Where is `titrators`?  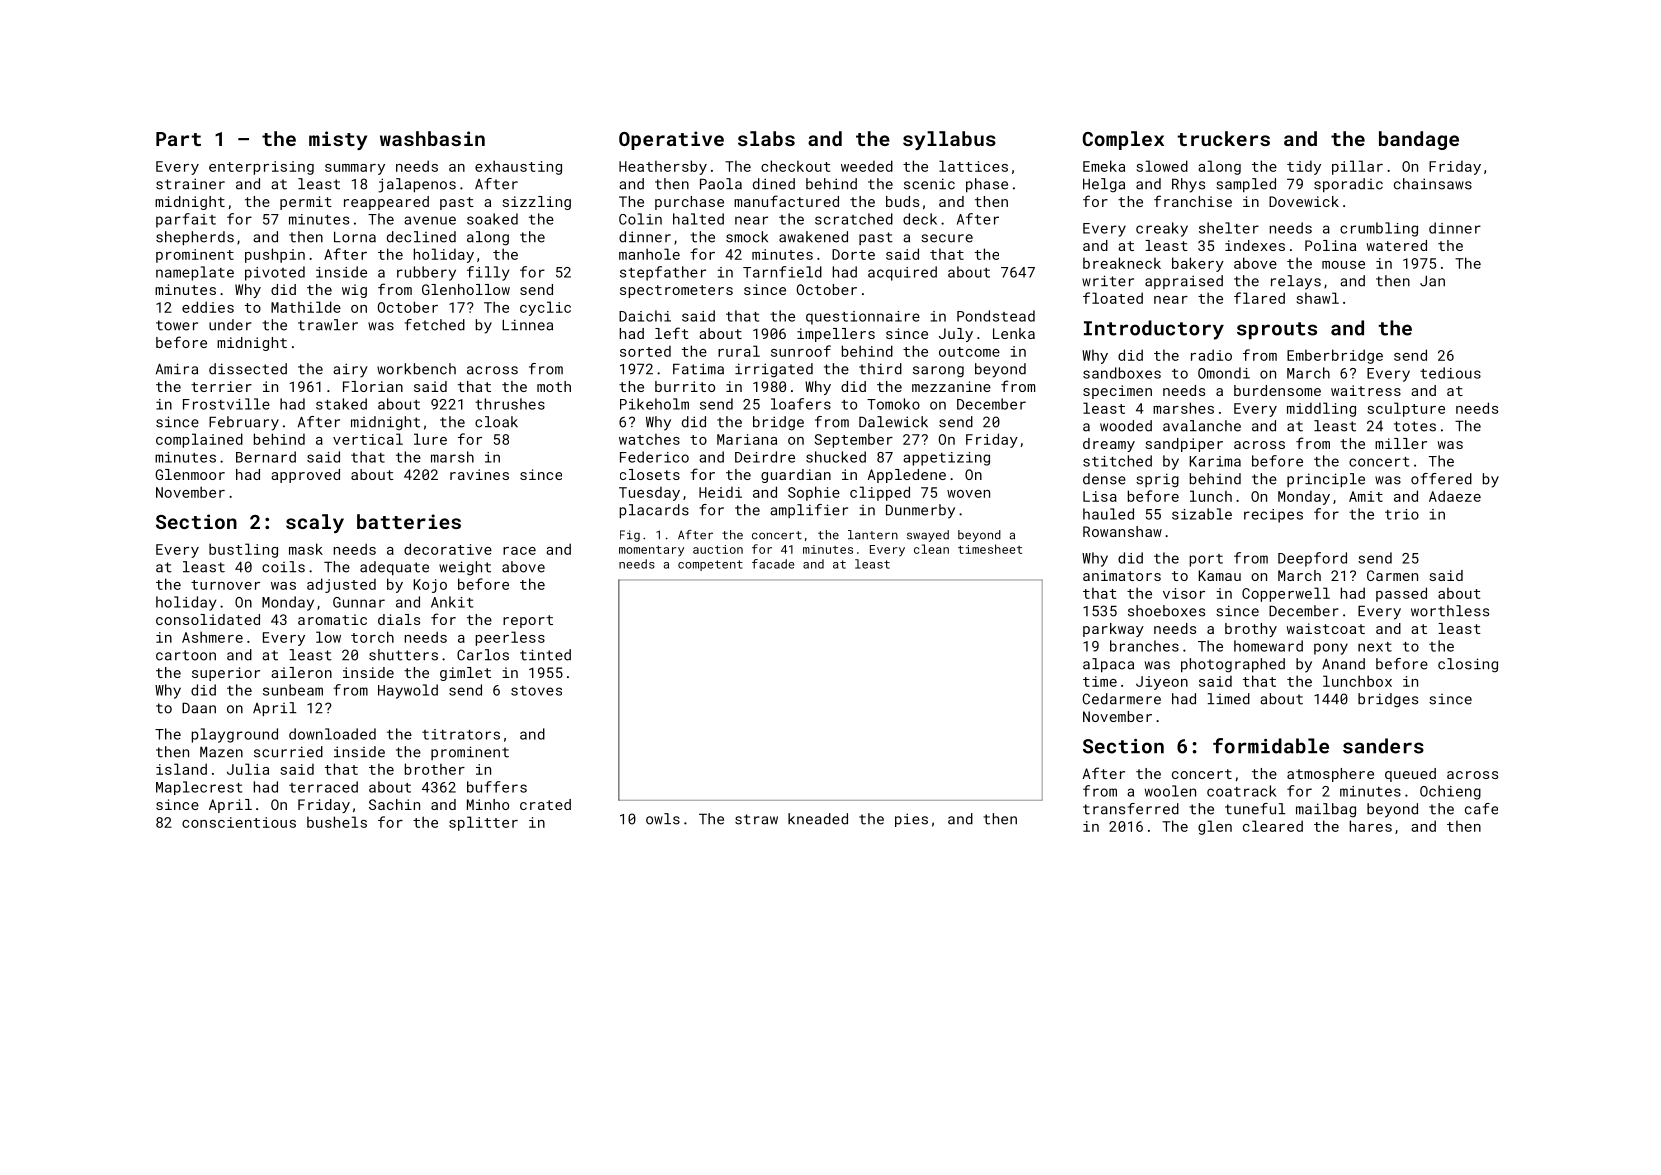
titrators is located at coordinates (461, 734).
